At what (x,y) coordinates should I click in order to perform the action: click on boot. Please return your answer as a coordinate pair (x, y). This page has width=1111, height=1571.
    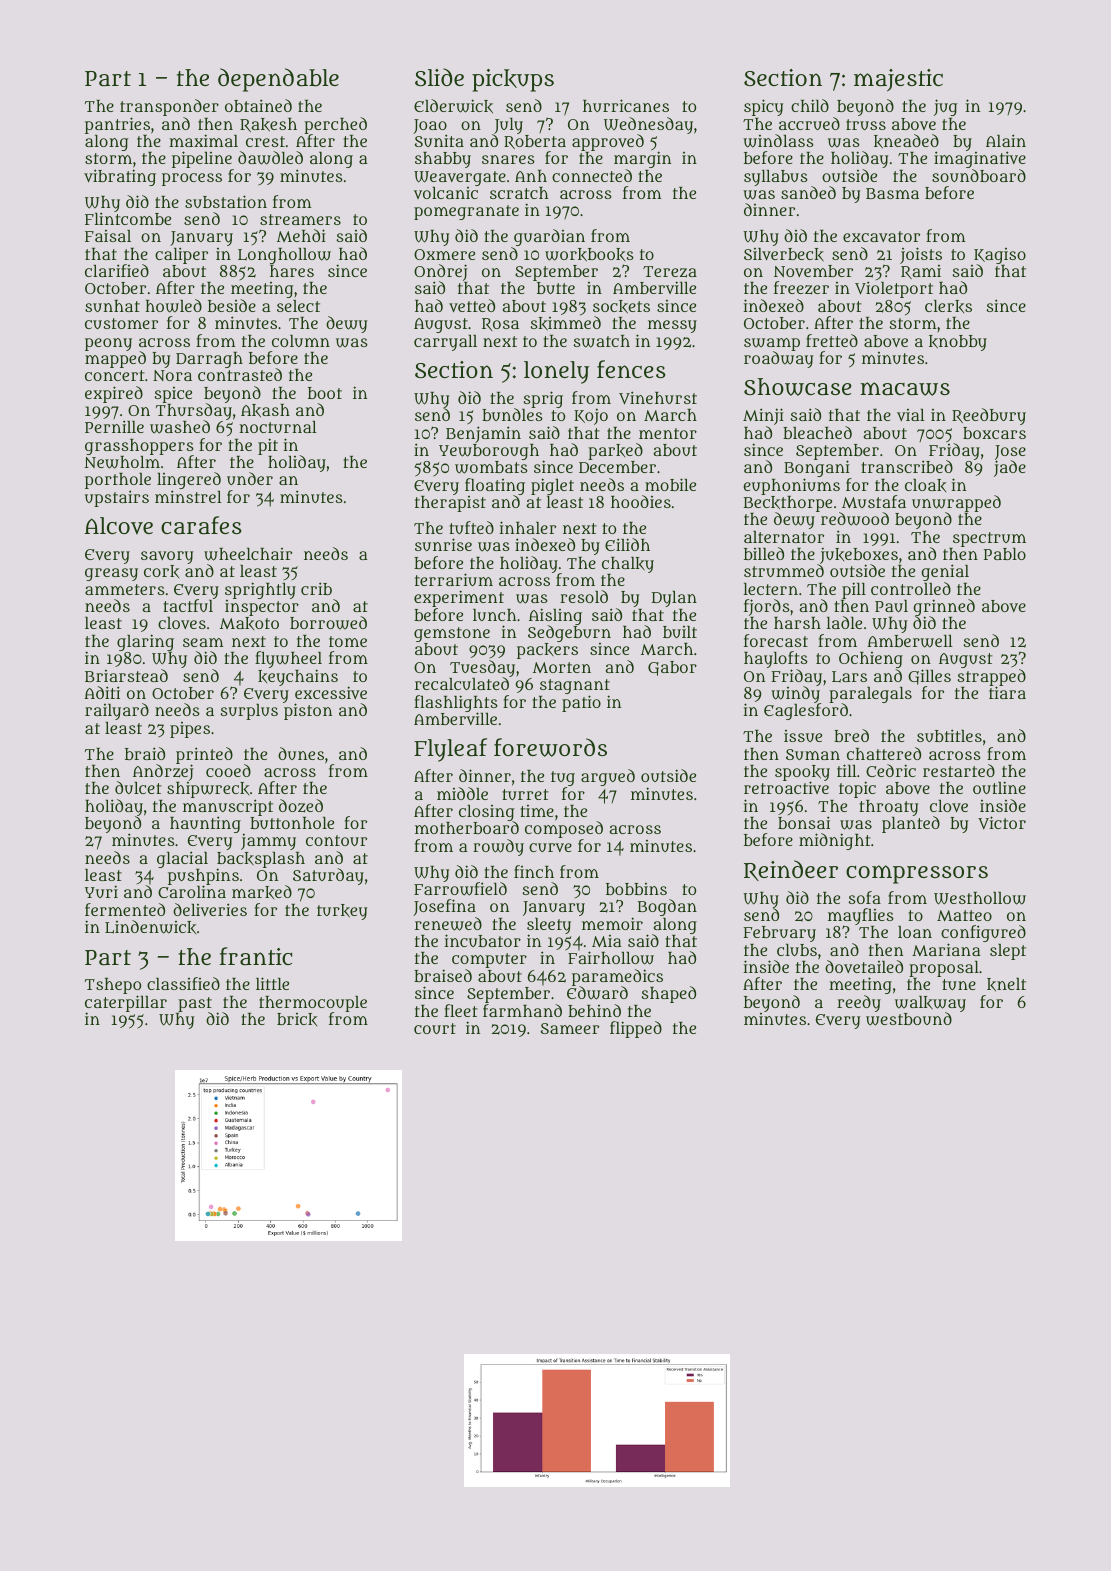
    Looking at the image, I should click on (325, 393).
